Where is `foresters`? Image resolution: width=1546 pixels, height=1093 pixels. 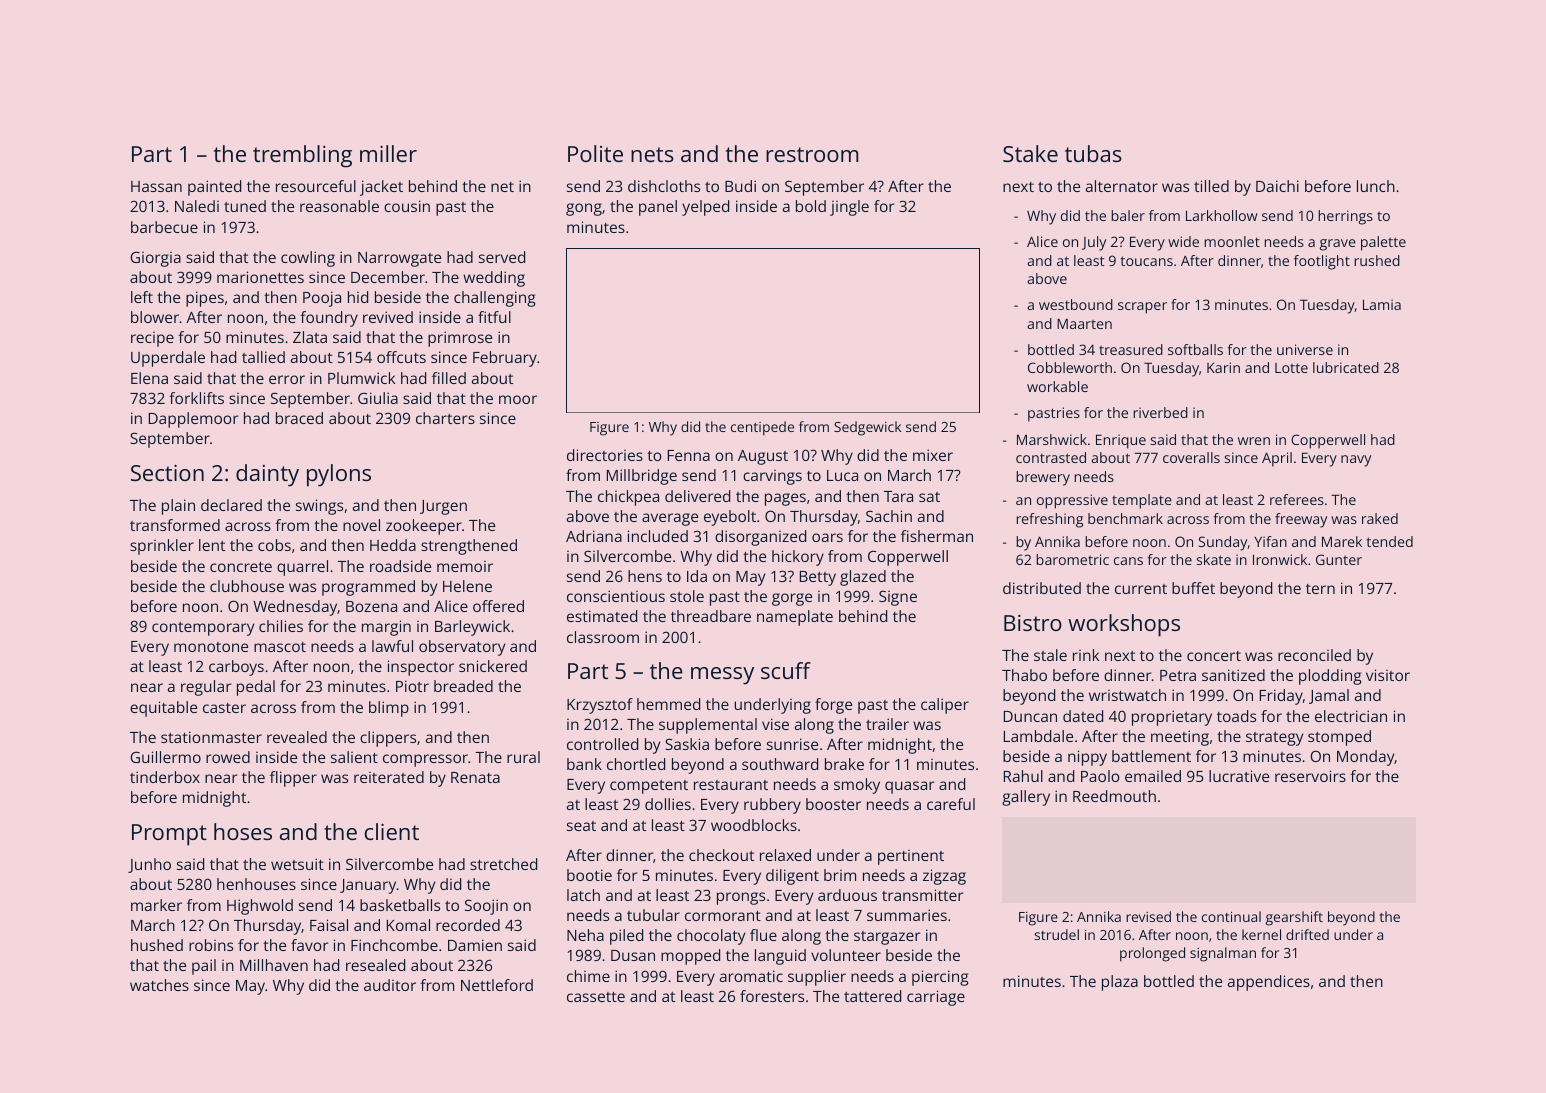 foresters is located at coordinates (772, 996).
